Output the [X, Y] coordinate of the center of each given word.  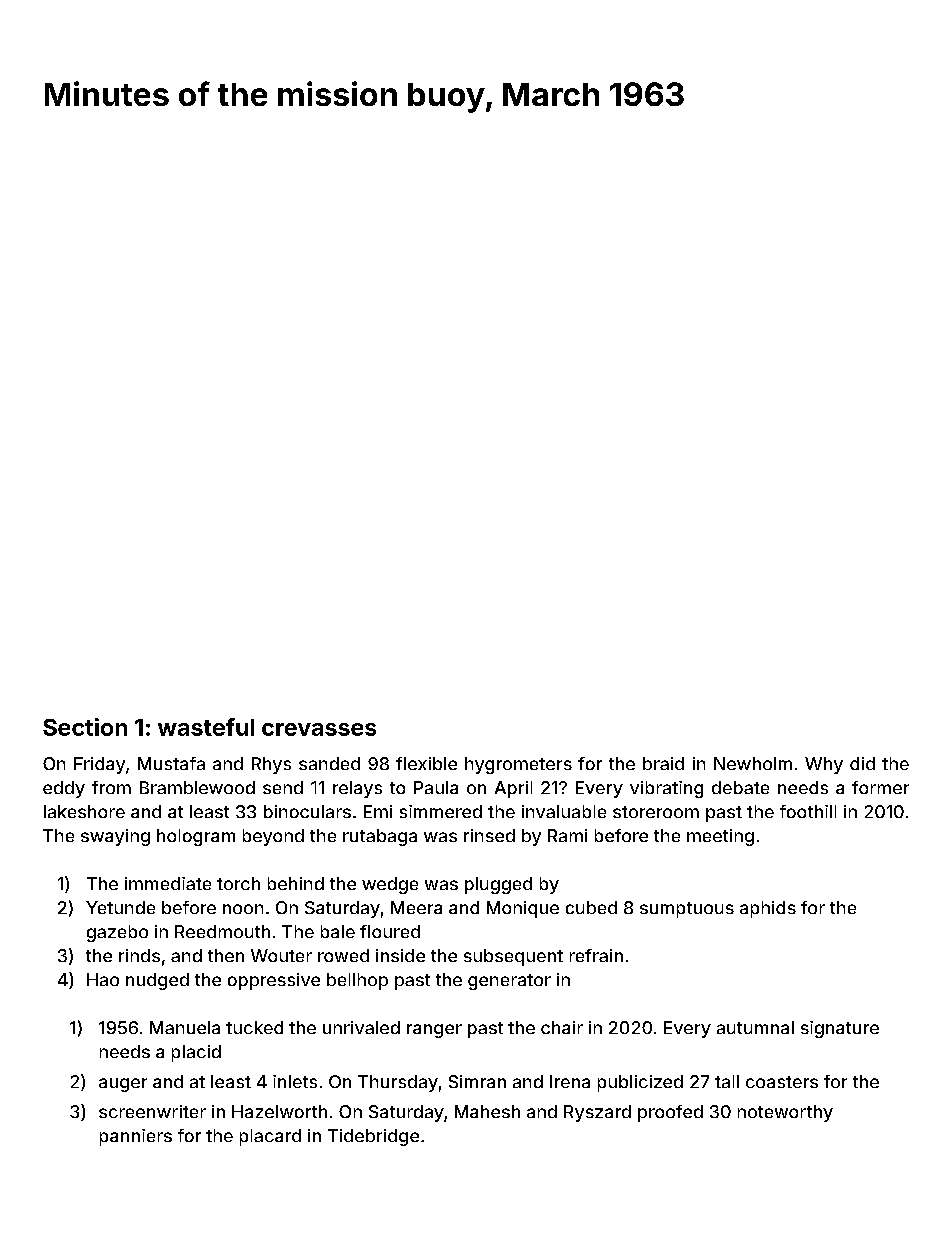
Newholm [753, 763]
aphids [768, 909]
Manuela [185, 1027]
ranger [434, 1031]
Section [85, 727]
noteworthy [785, 1113]
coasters [782, 1082]
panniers [136, 1137]
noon [243, 909]
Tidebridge [373, 1137]
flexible [426, 763]
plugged [498, 885]
